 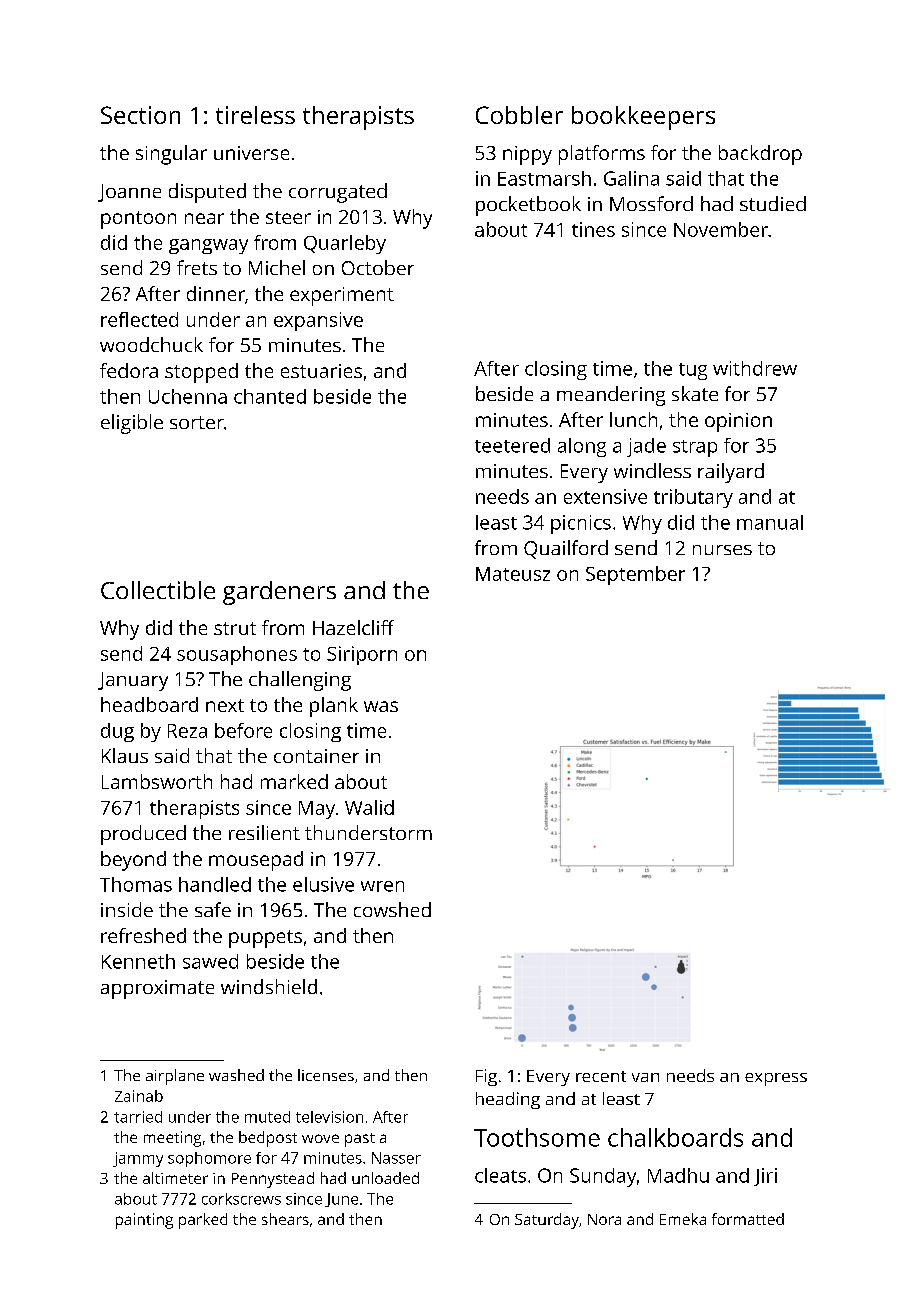 What do you see at coordinates (149, 704) in the page?
I see `headboard` at bounding box center [149, 704].
